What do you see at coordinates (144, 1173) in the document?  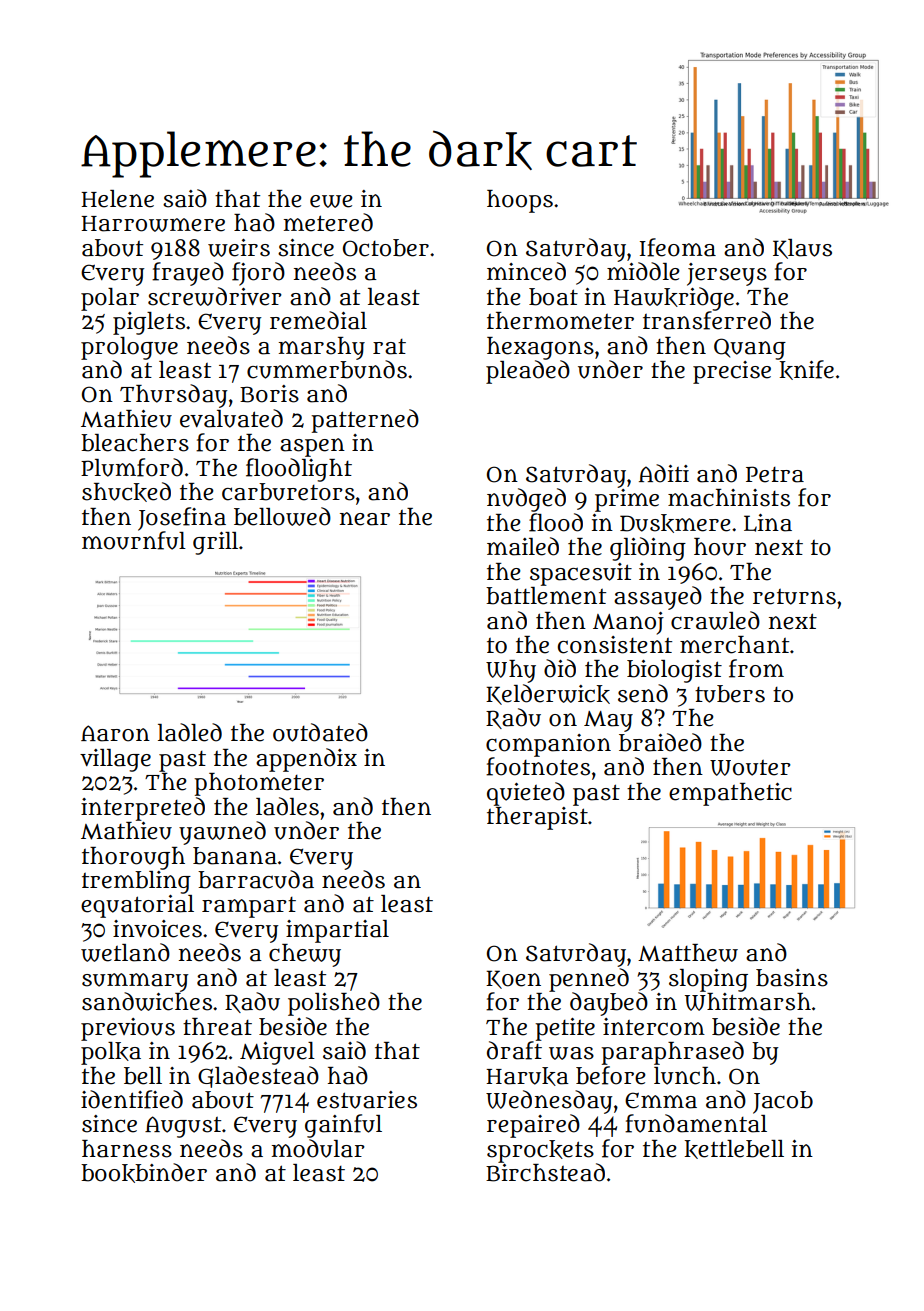 I see `bookbinder` at bounding box center [144, 1173].
